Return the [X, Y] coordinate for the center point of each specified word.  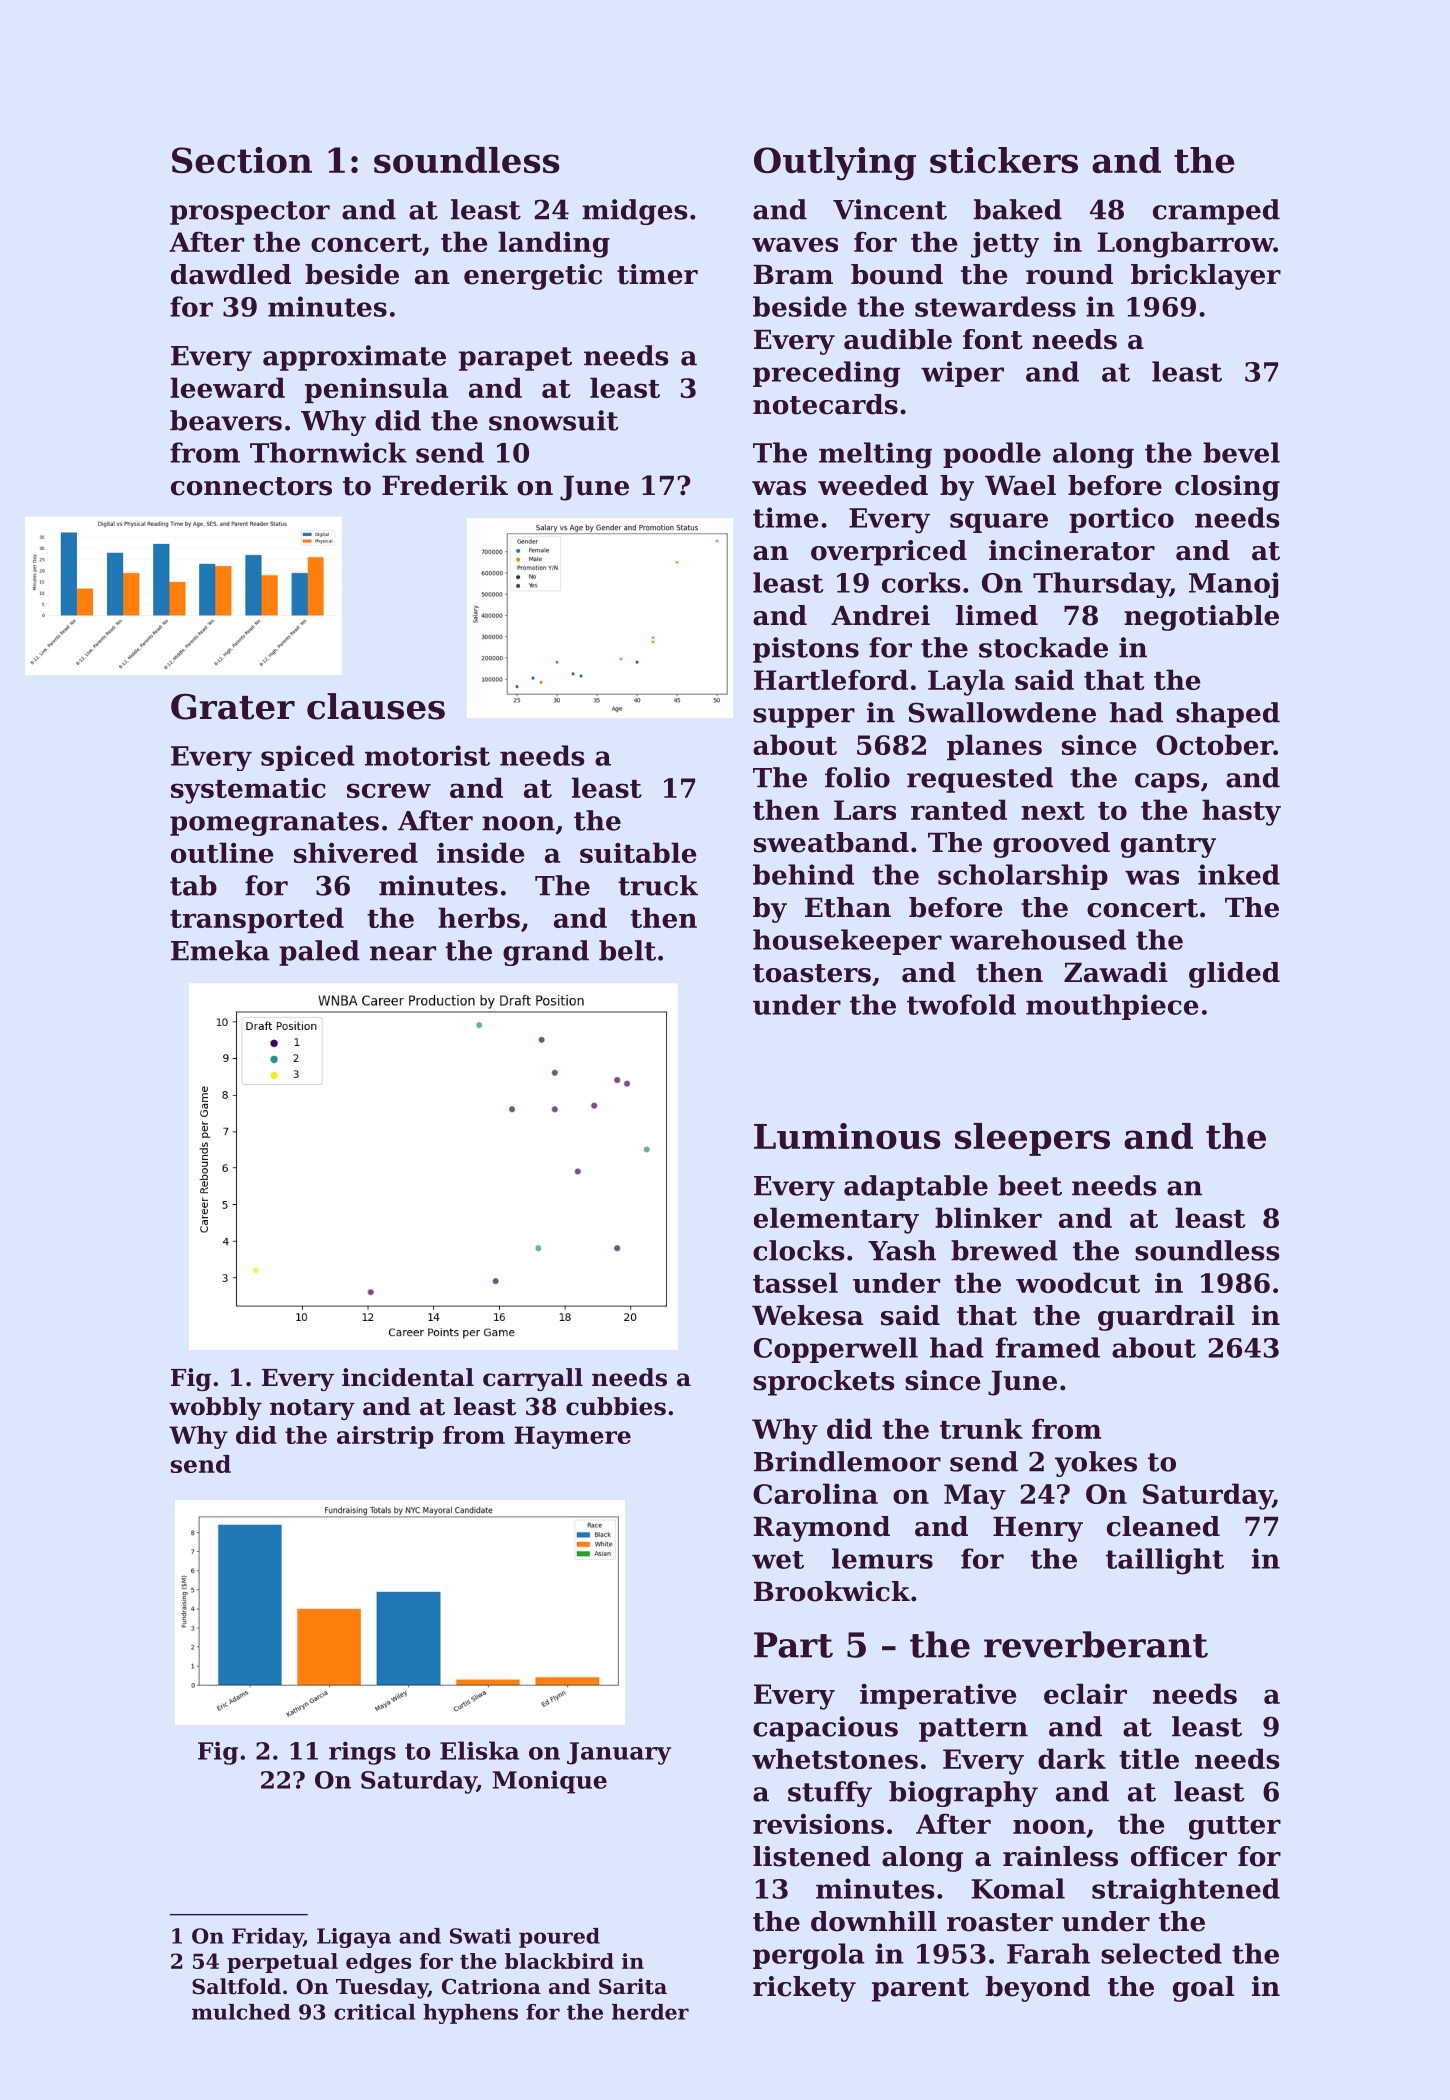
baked [1018, 209]
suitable [638, 852]
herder [650, 2012]
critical [374, 2012]
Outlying [835, 164]
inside [480, 852]
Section [242, 160]
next [1053, 811]
